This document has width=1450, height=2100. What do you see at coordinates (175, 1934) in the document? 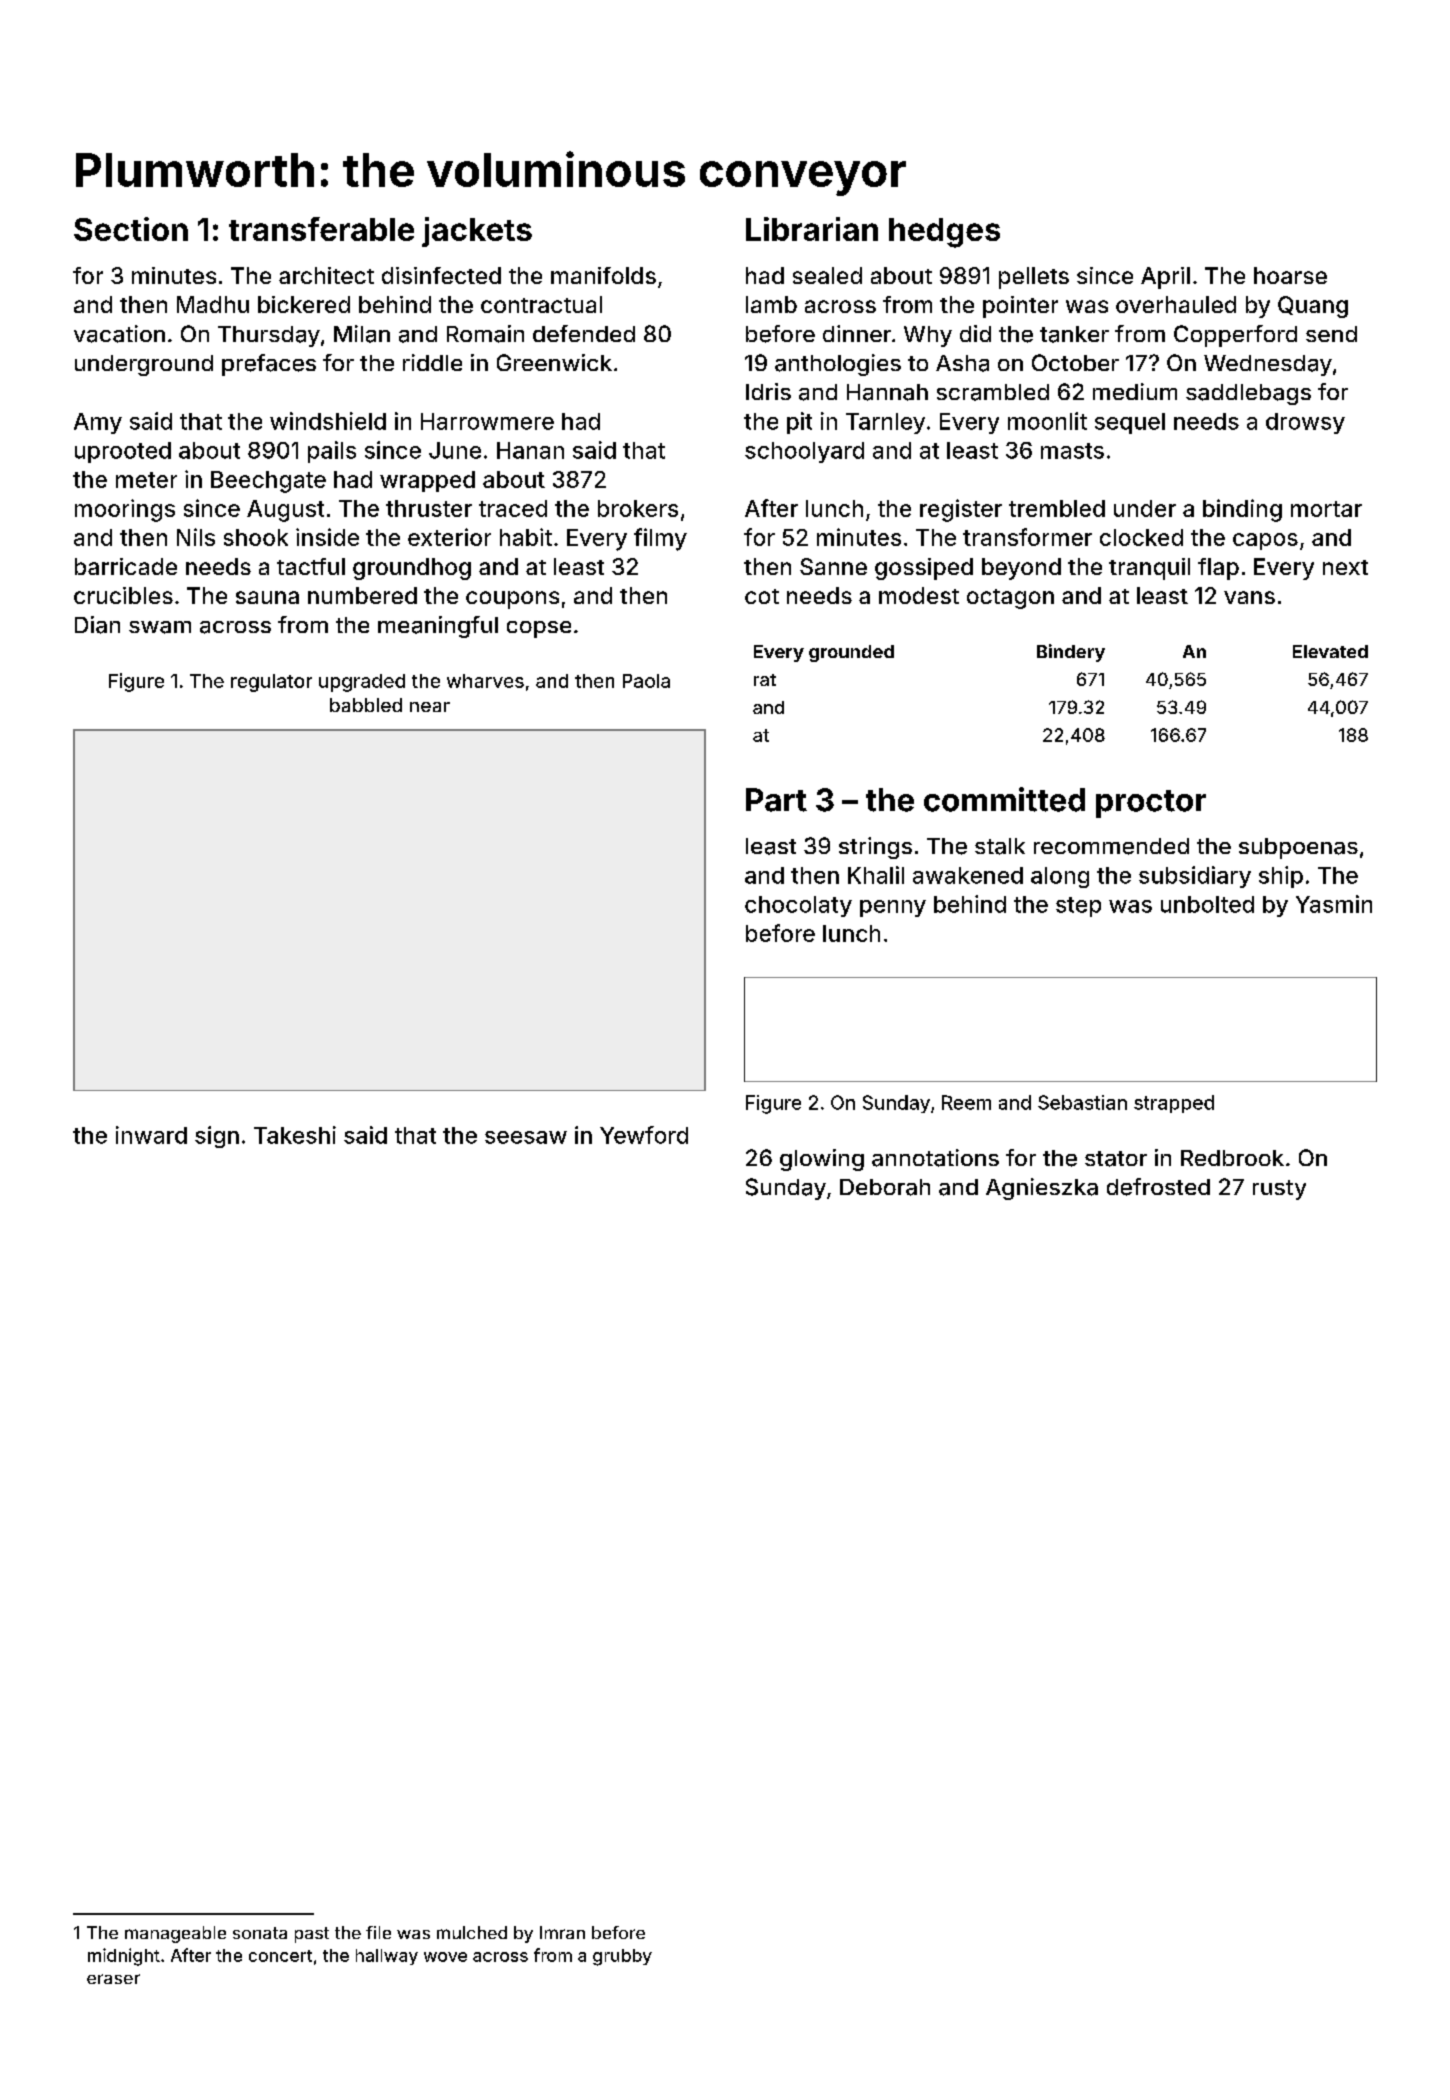
I see `manageable` at bounding box center [175, 1934].
